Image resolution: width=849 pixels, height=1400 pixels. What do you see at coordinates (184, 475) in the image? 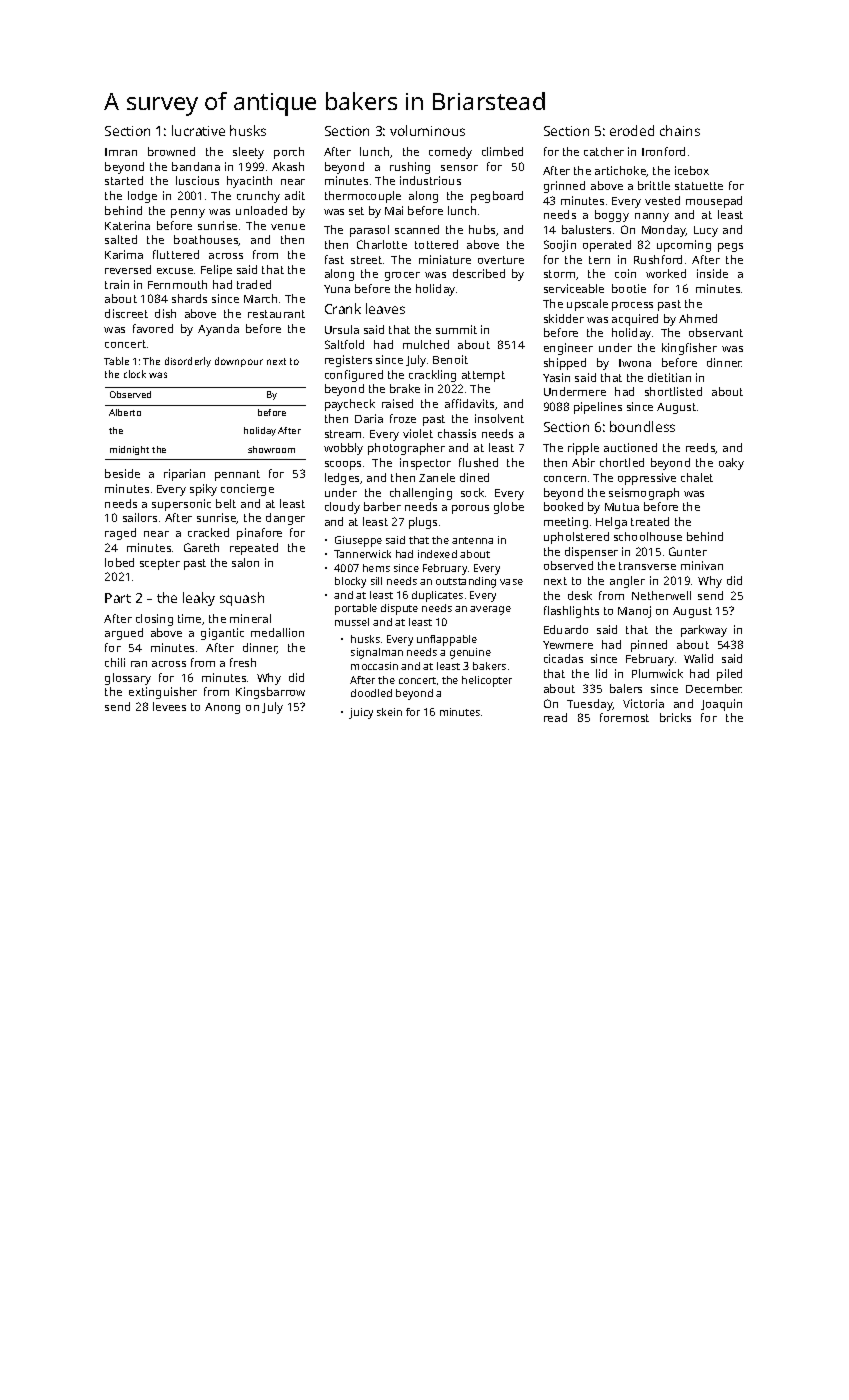
I see `riparian` at bounding box center [184, 475].
